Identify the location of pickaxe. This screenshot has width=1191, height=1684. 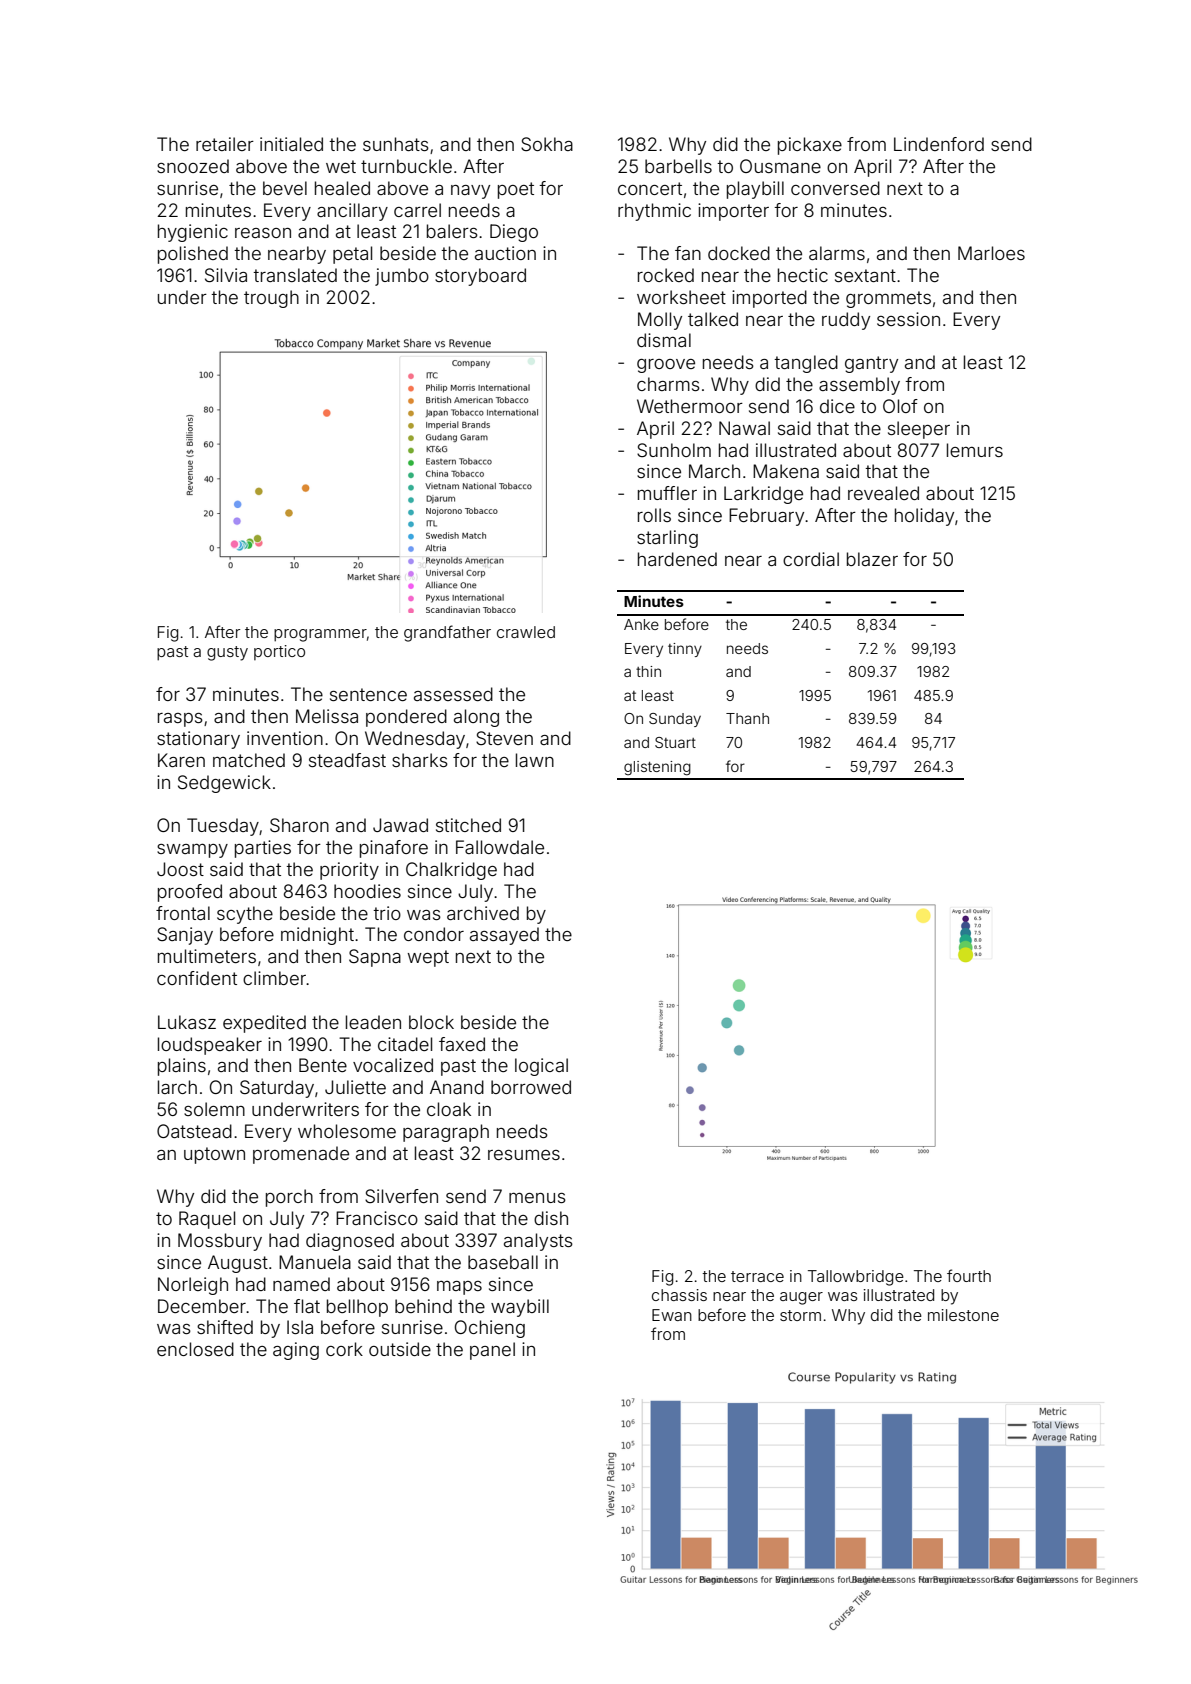
(810, 146).
